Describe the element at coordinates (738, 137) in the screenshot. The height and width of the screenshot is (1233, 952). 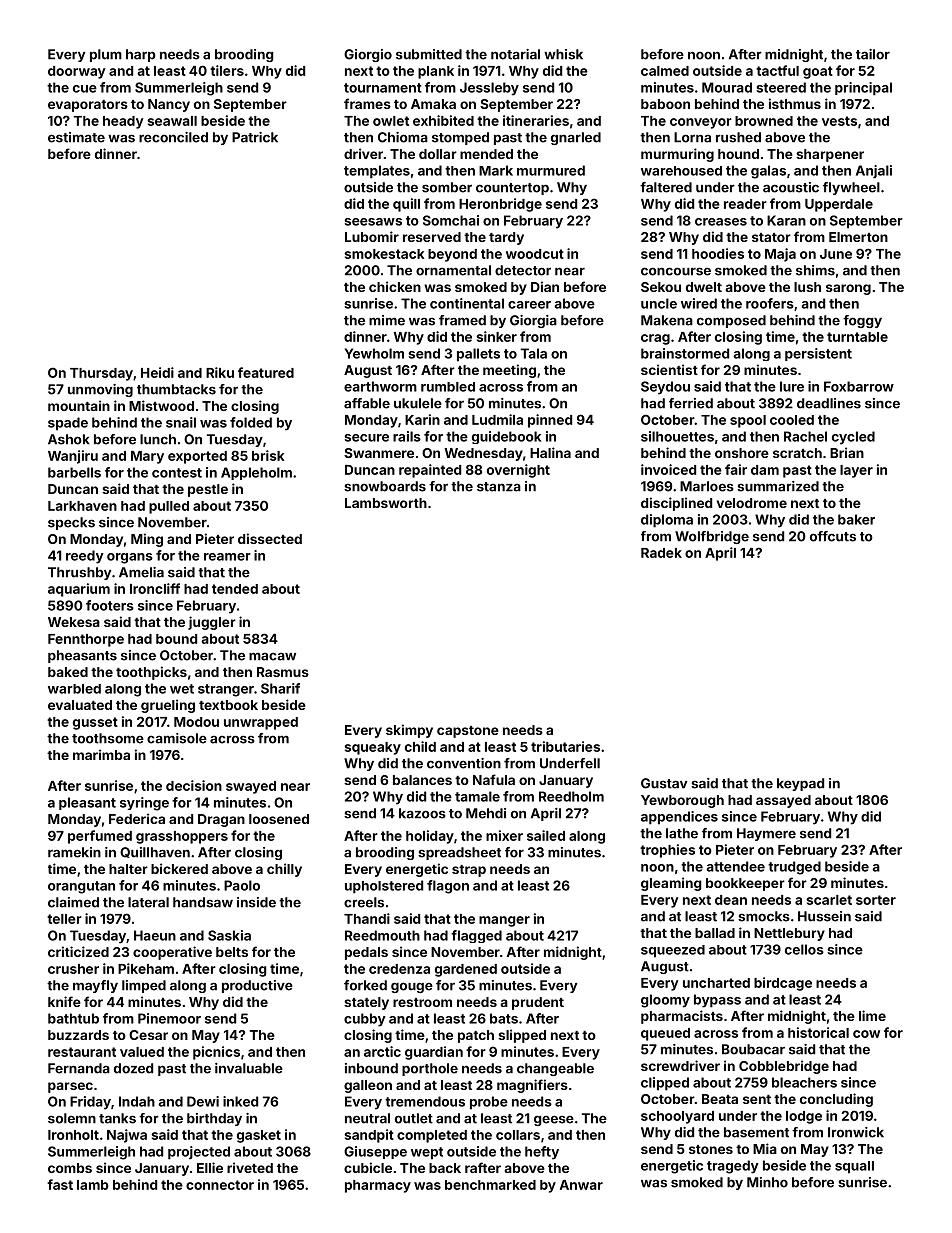
I see `rushed` at that location.
